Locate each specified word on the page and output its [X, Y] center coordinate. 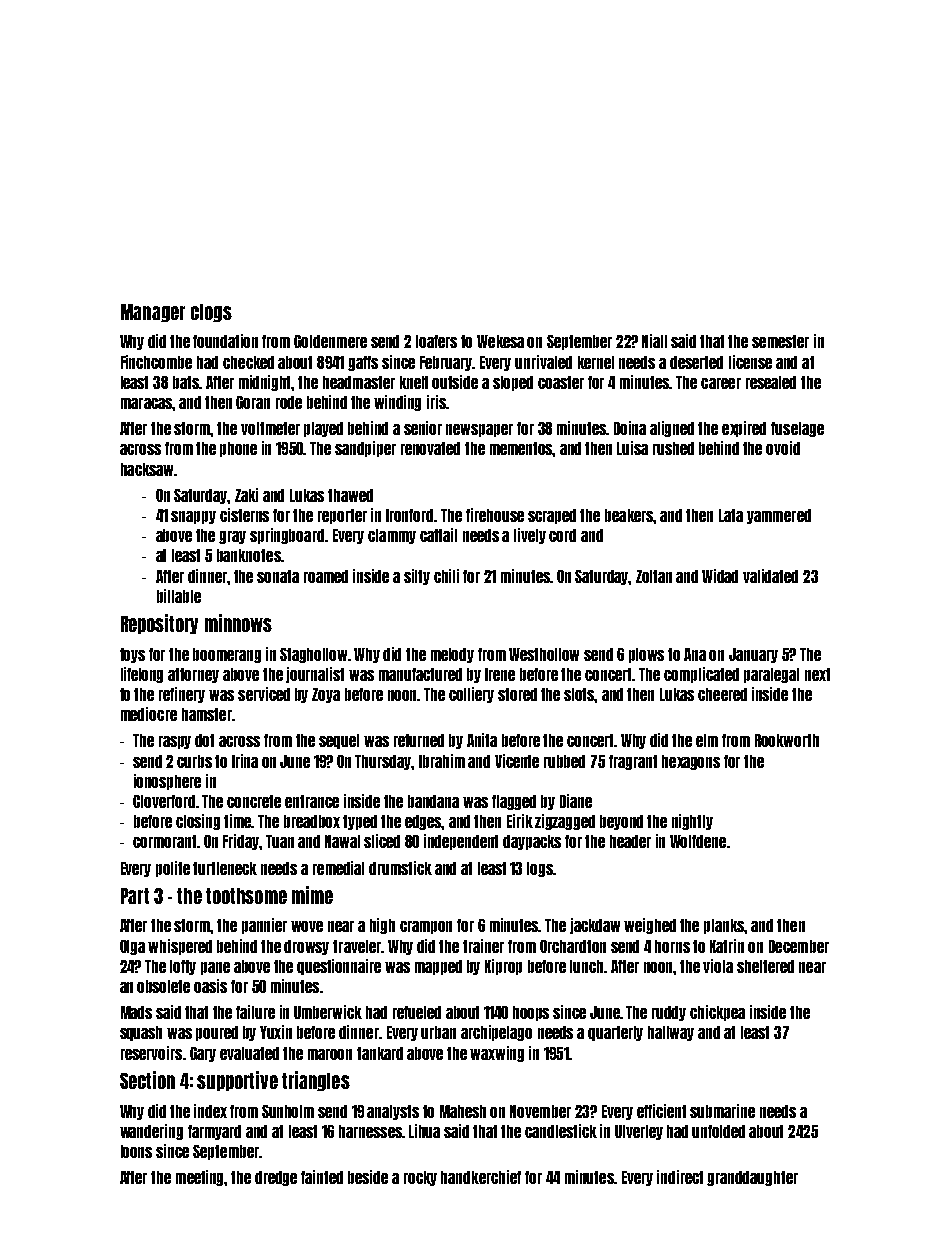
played [323, 429]
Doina [630, 428]
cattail [438, 535]
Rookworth [787, 740]
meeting [200, 1178]
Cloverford [164, 801]
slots [579, 694]
